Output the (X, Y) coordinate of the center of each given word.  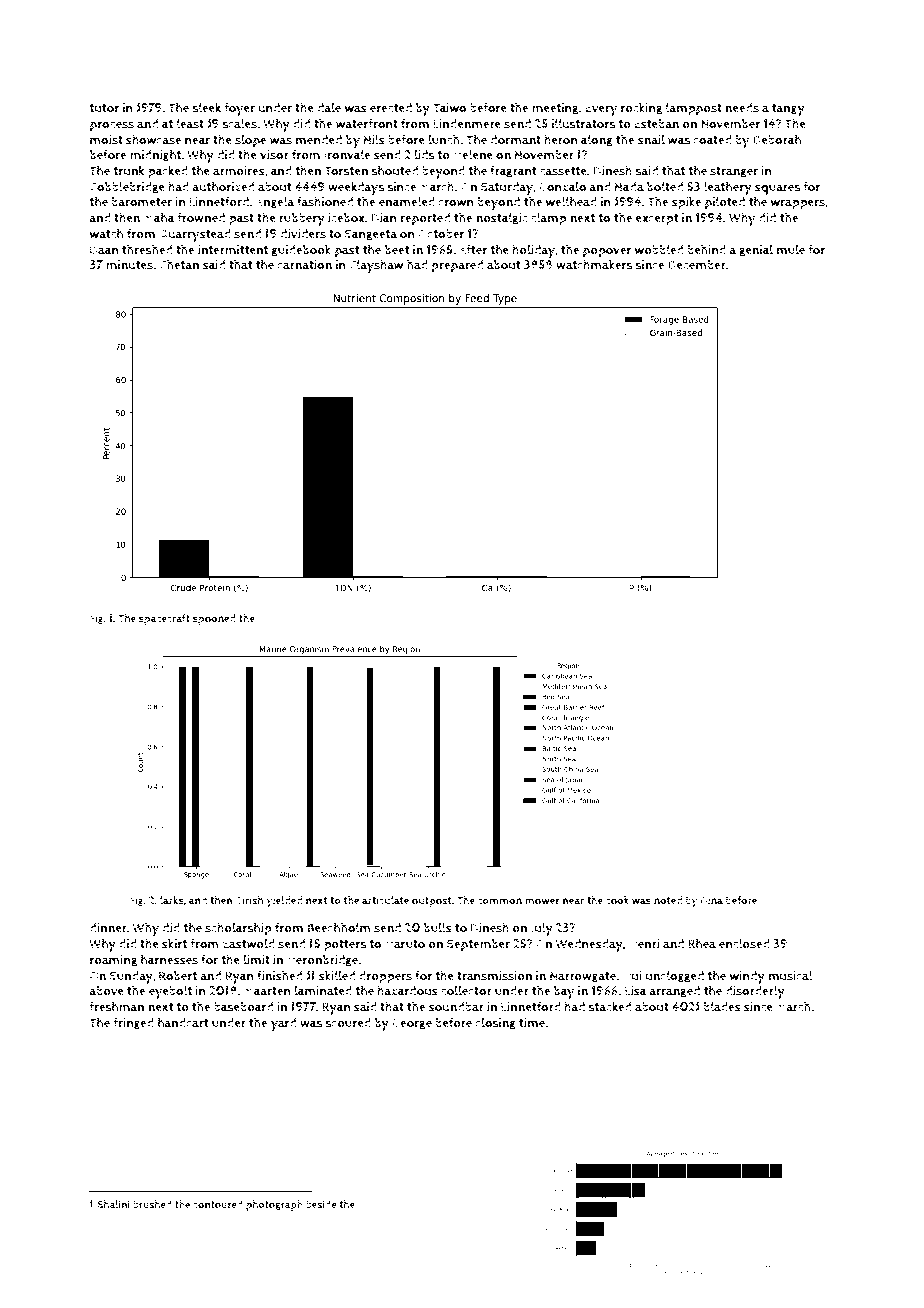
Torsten (346, 171)
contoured (218, 1204)
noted (668, 900)
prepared (457, 266)
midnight (155, 155)
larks (172, 900)
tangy (788, 110)
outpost (432, 902)
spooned (214, 619)
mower (542, 901)
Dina (712, 900)
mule (790, 249)
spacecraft (164, 619)
